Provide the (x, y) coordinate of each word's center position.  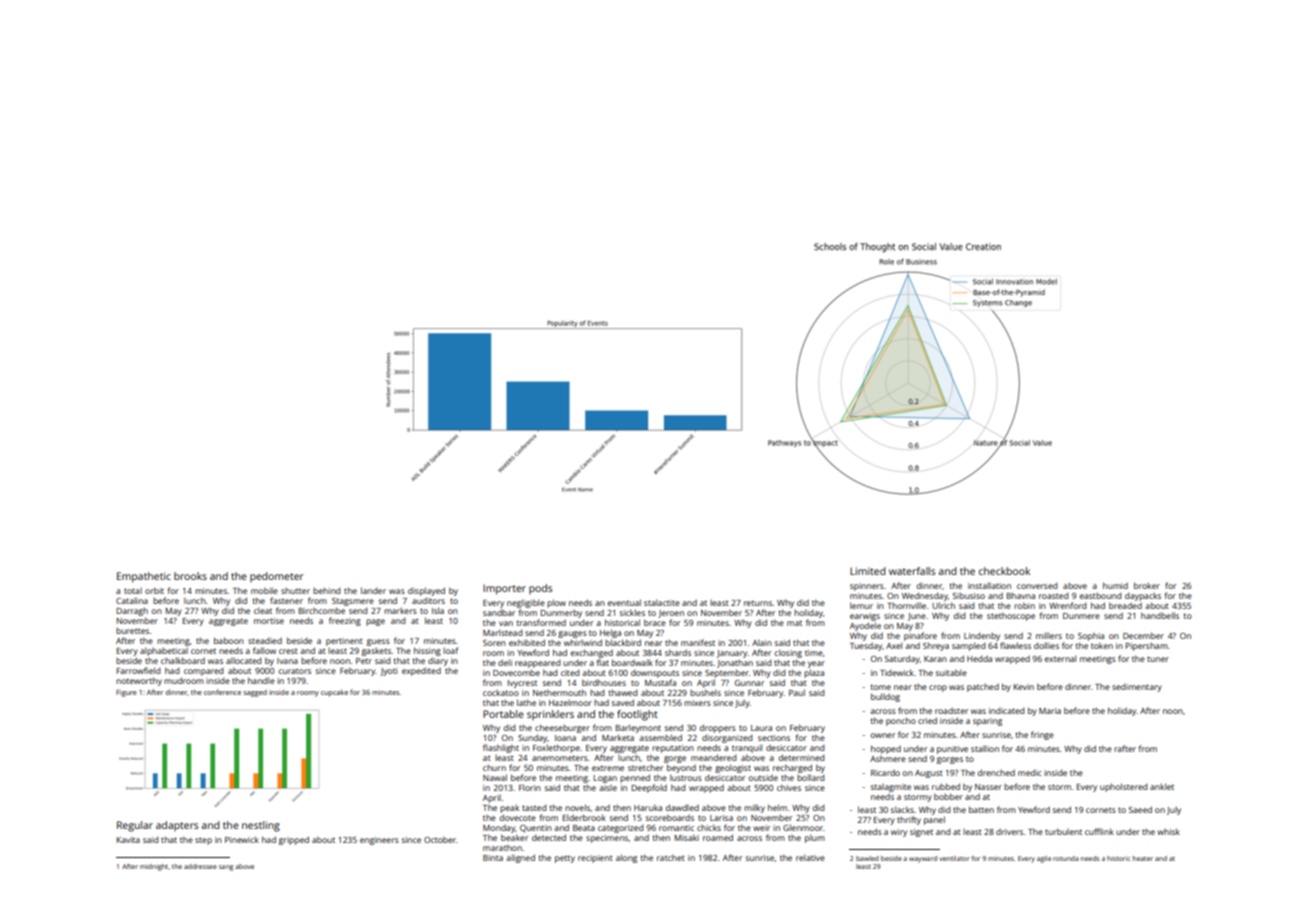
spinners (867, 587)
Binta (493, 858)
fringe (1042, 735)
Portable (503, 714)
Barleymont (638, 728)
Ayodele (865, 626)
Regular (135, 826)
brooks (190, 576)
